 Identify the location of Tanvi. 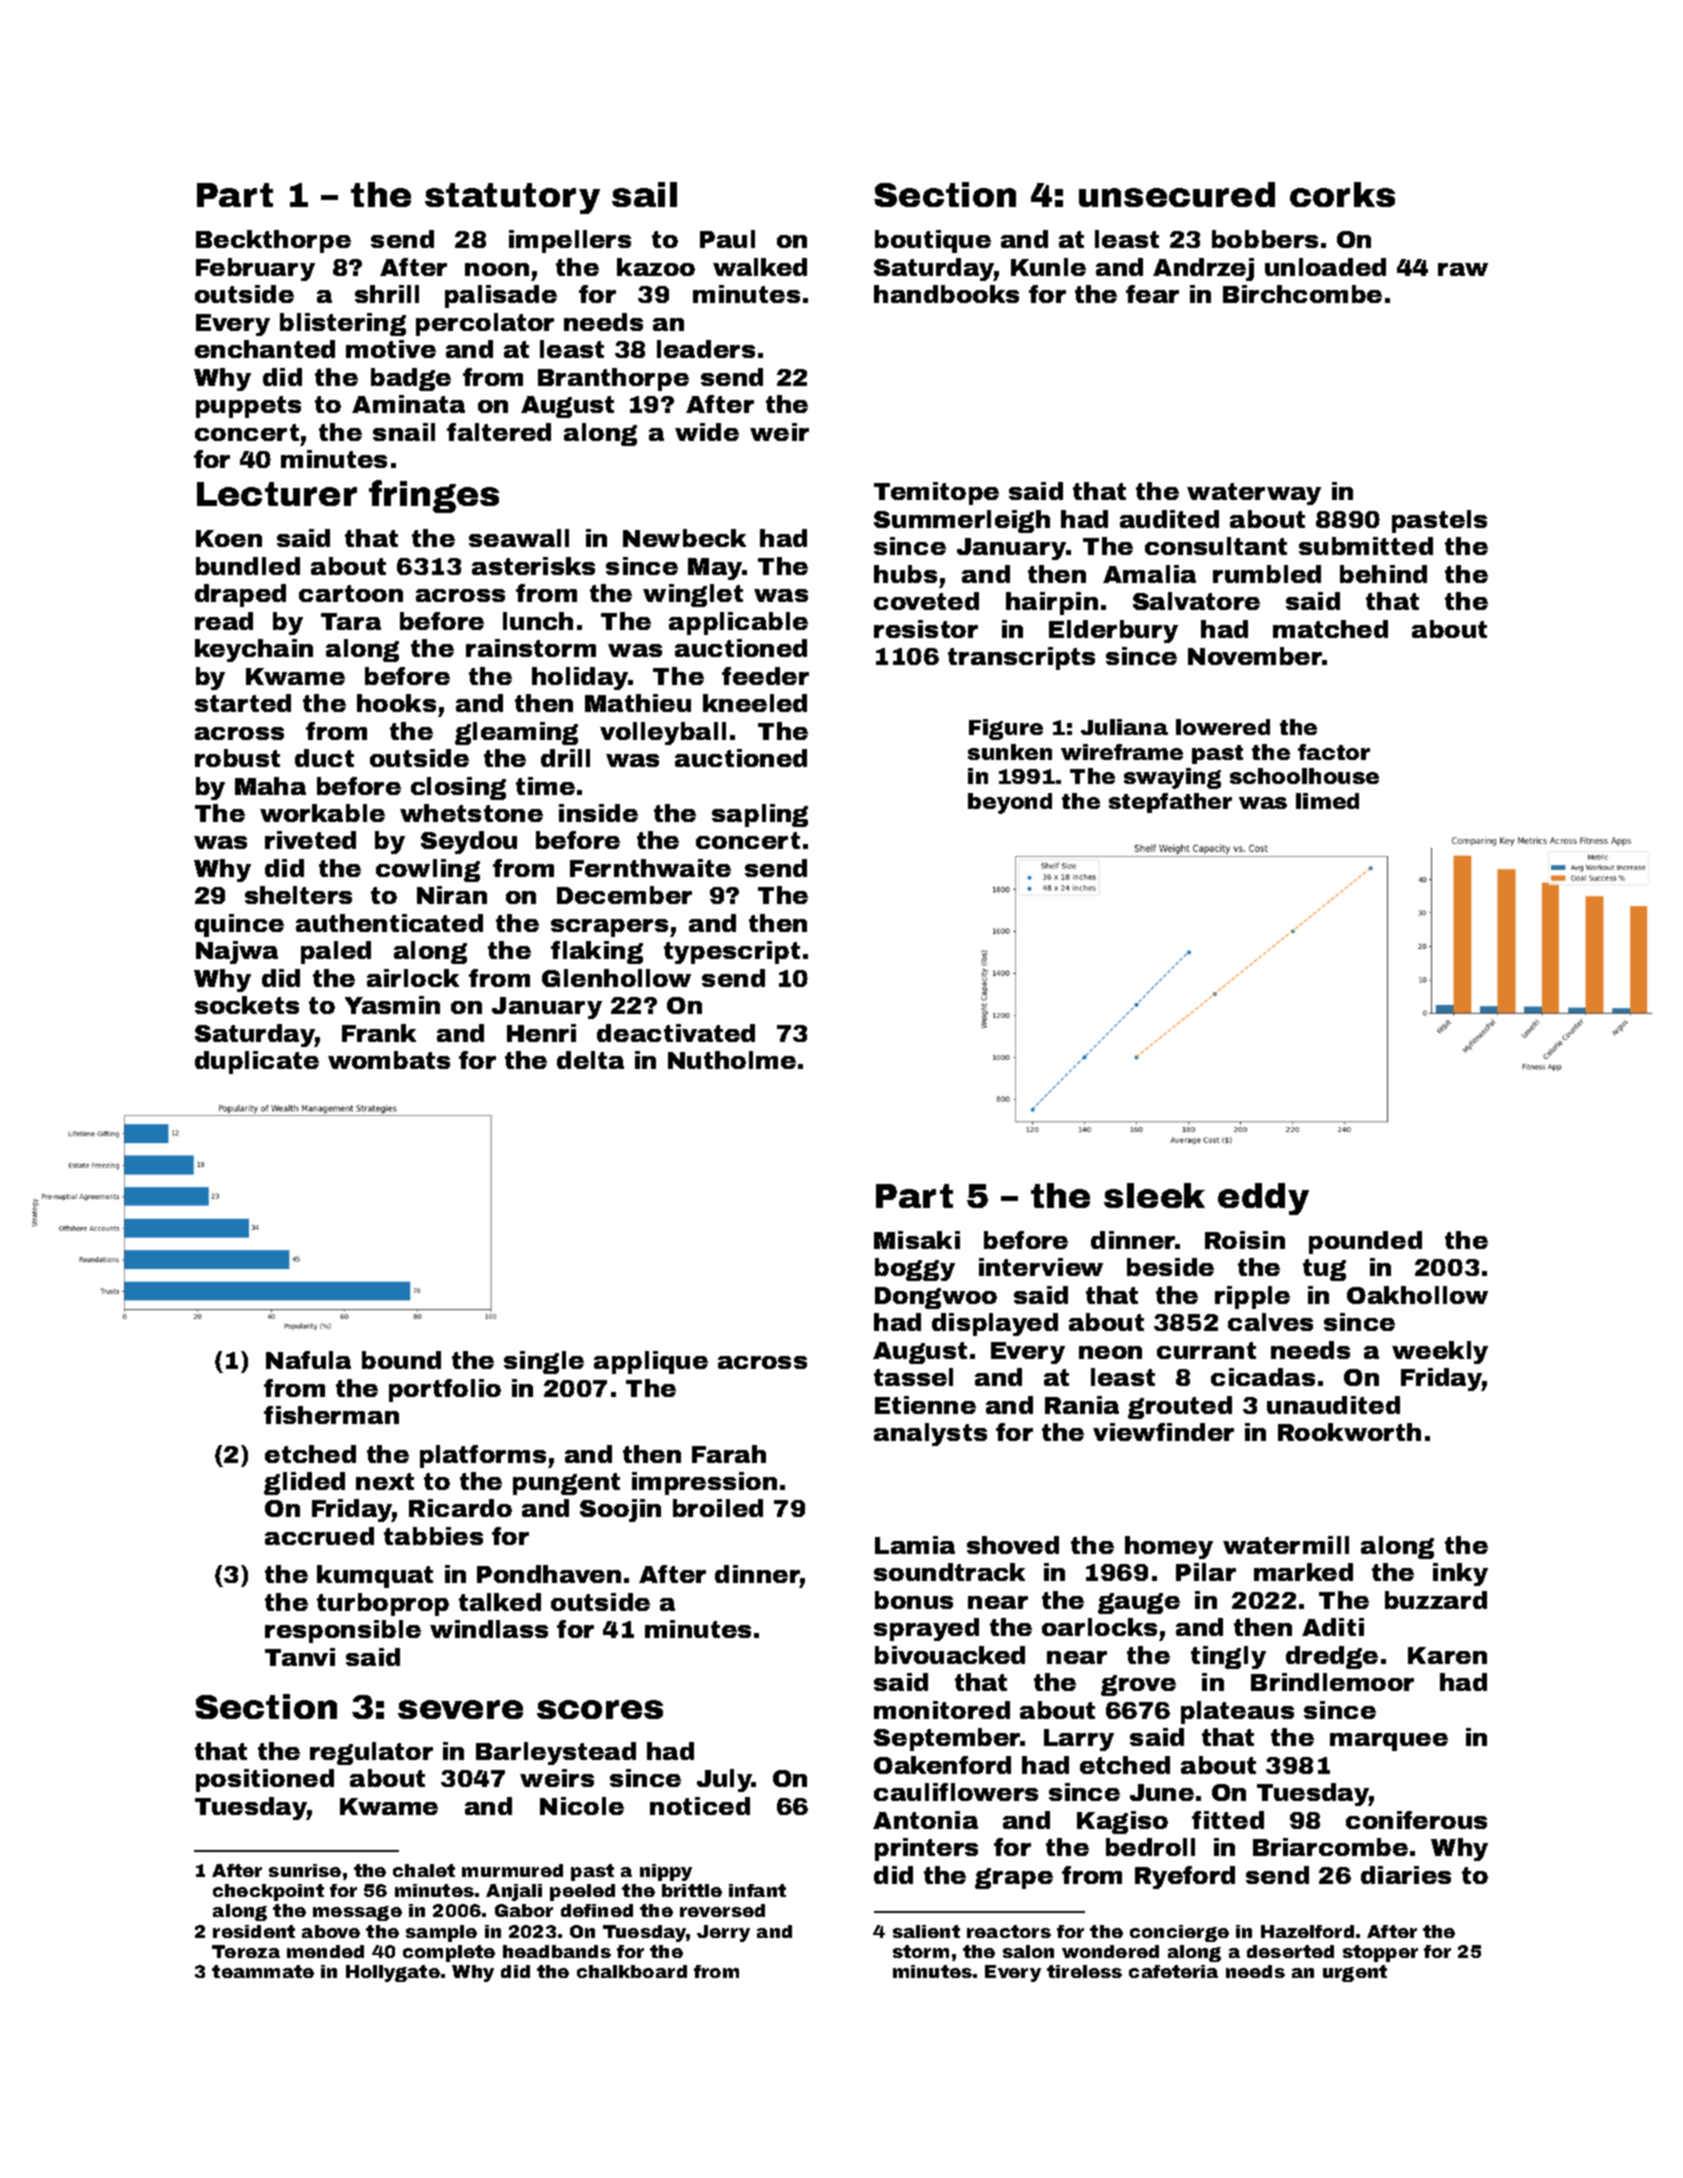
(300, 1657).
